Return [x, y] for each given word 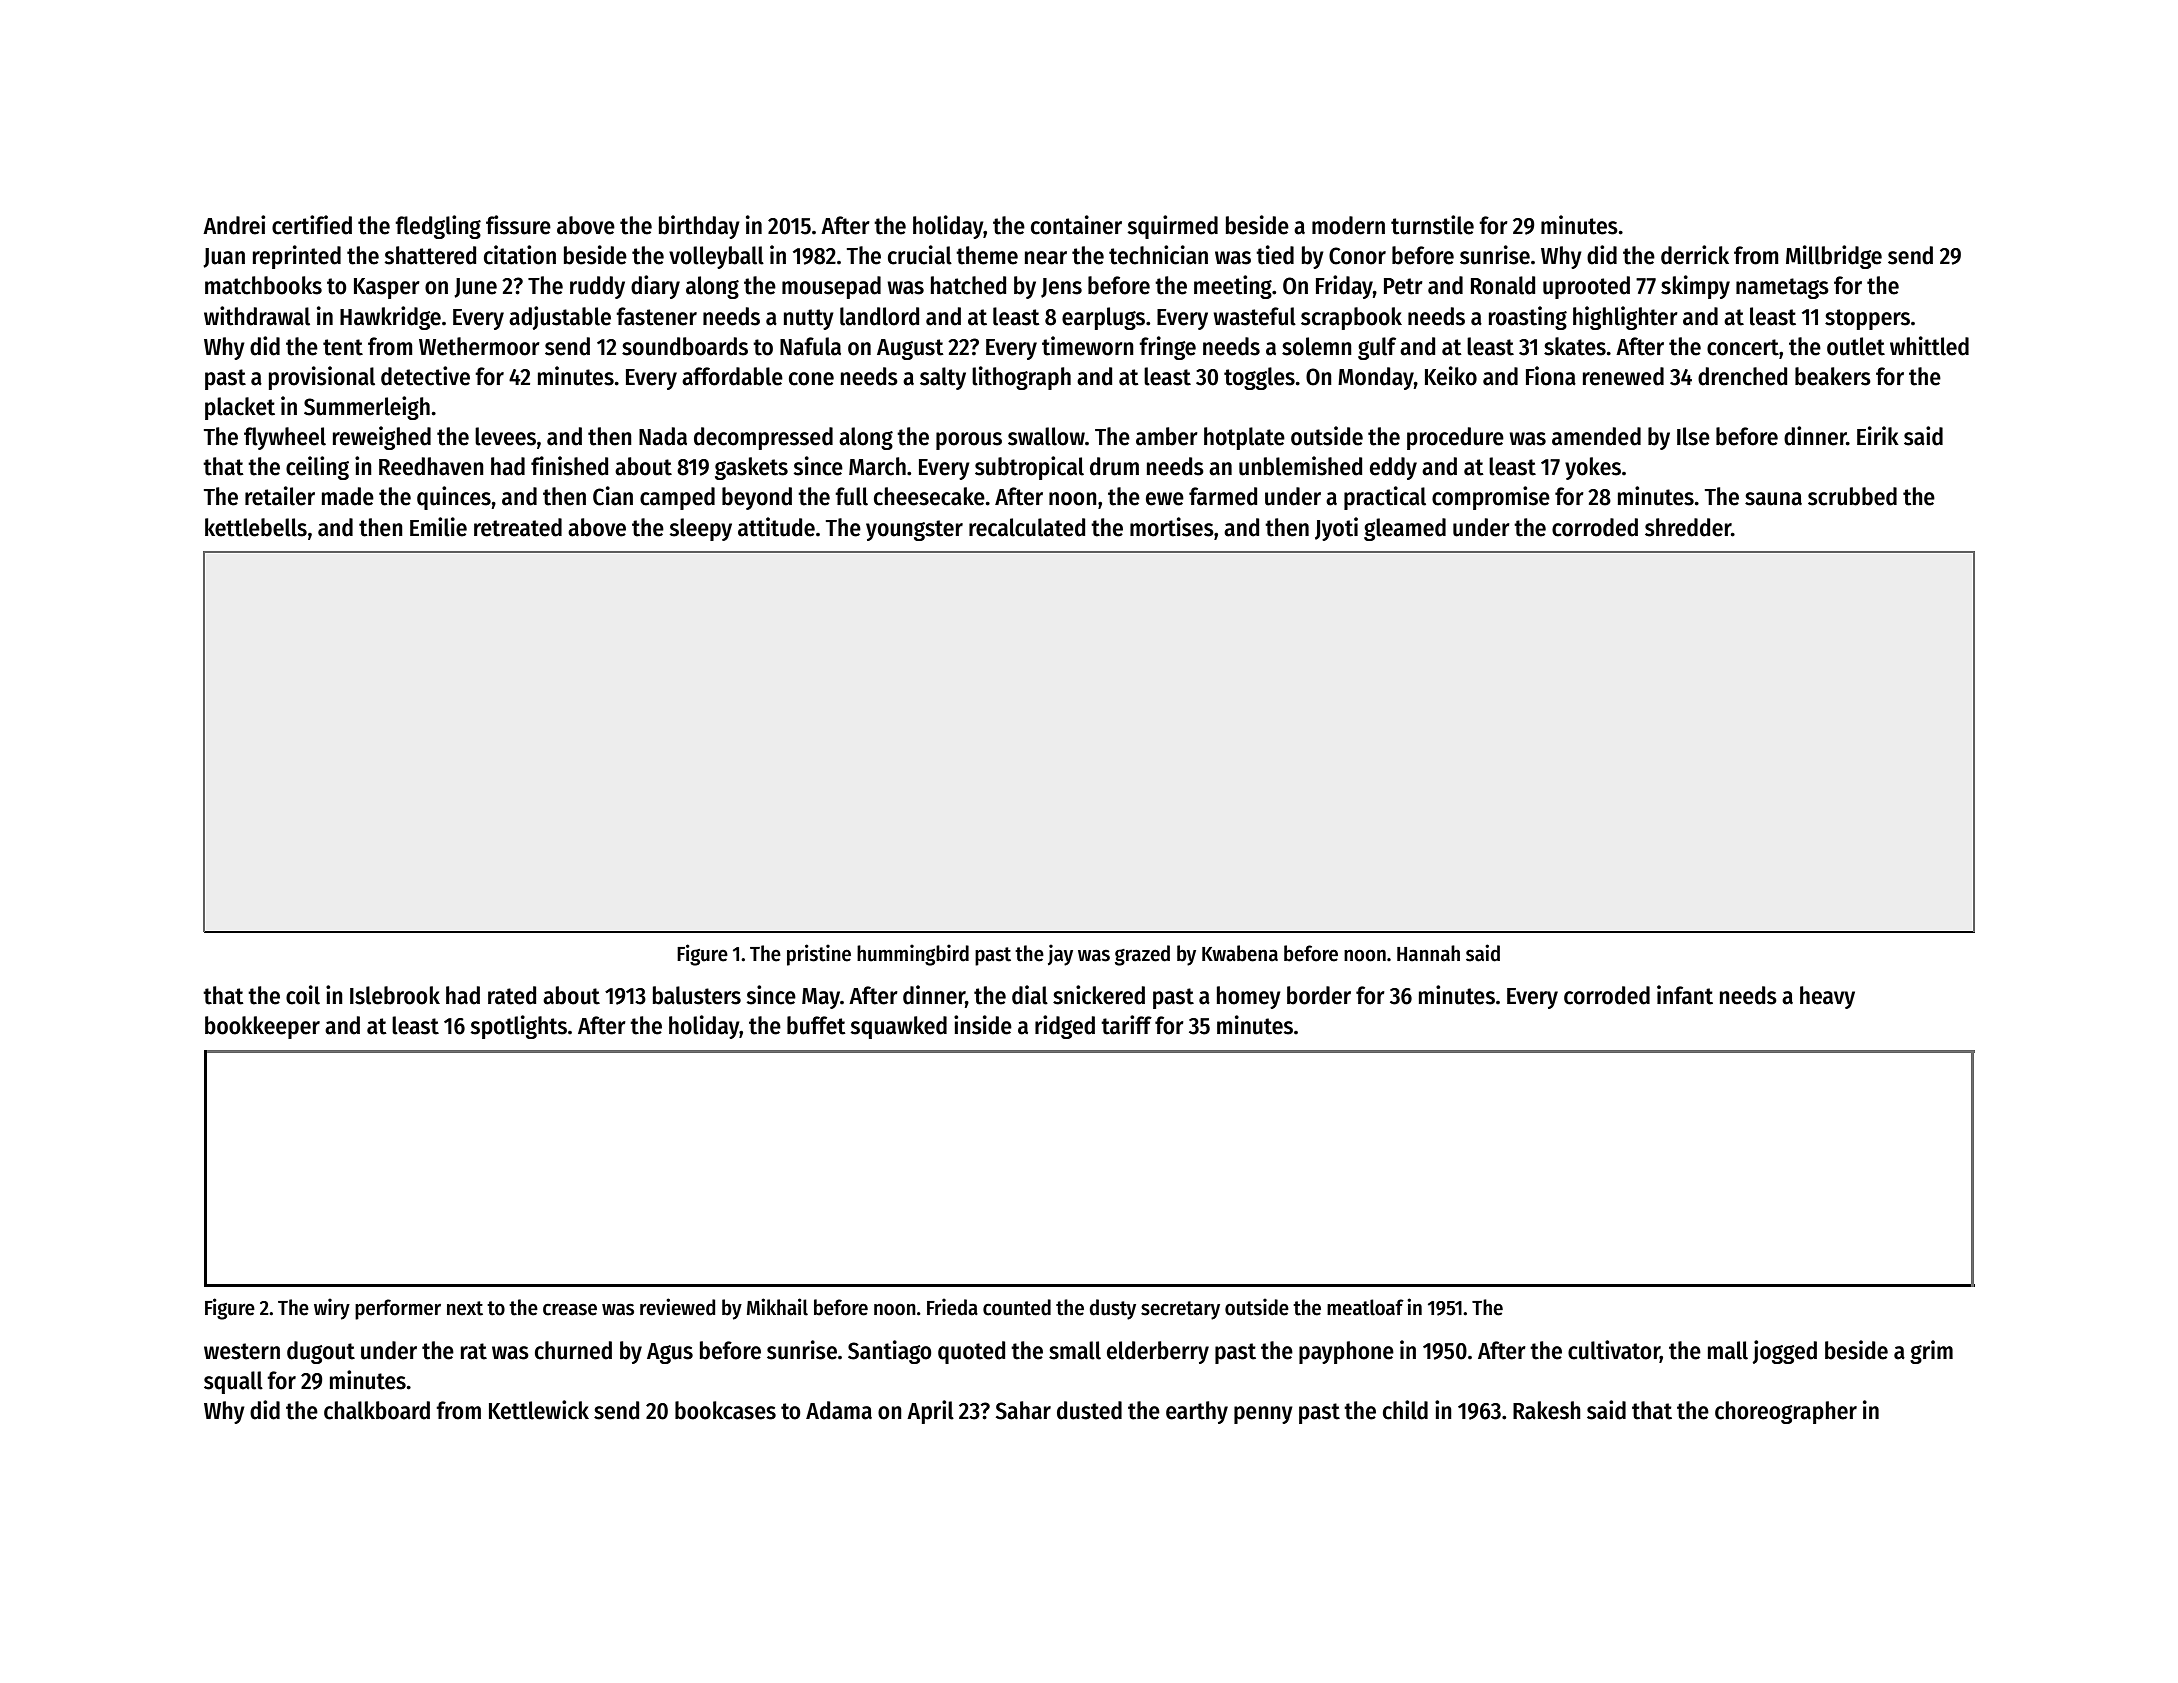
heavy [1827, 997]
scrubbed [1852, 496]
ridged [1065, 1027]
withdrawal [257, 316]
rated [512, 995]
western [242, 1351]
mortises [1172, 527]
